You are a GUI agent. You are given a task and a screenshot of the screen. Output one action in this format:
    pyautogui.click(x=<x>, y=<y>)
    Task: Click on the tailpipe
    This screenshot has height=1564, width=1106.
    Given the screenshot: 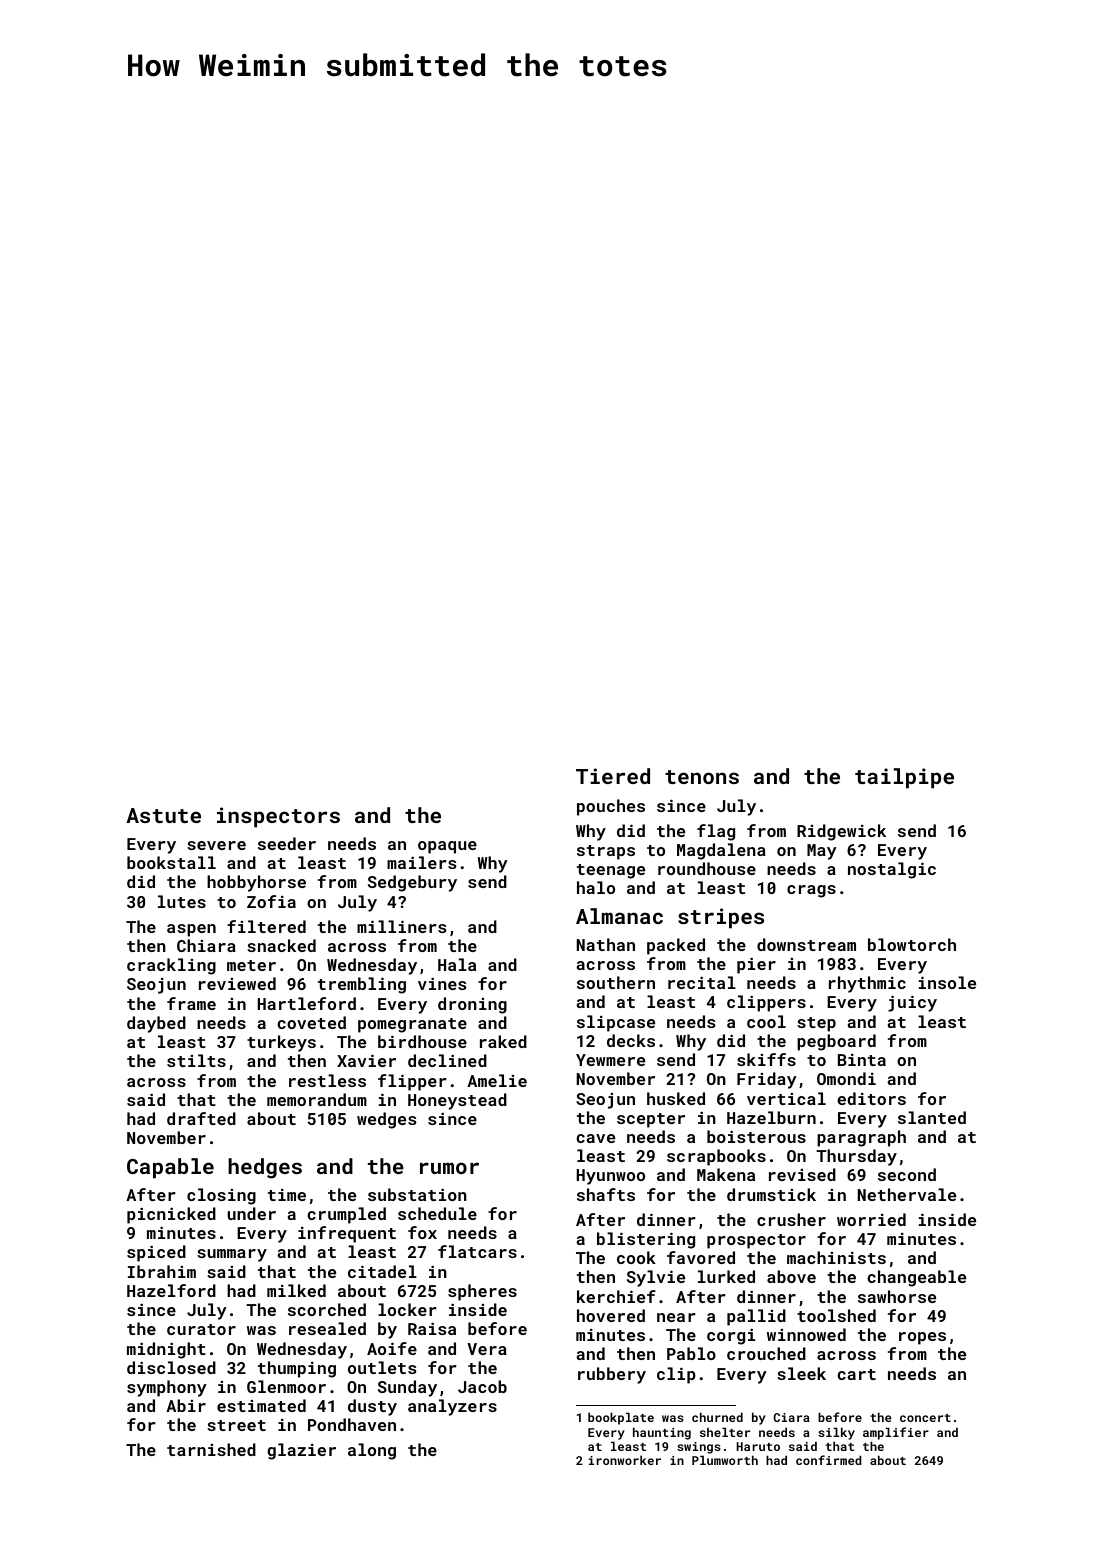 What is the action you would take?
    pyautogui.click(x=904, y=778)
